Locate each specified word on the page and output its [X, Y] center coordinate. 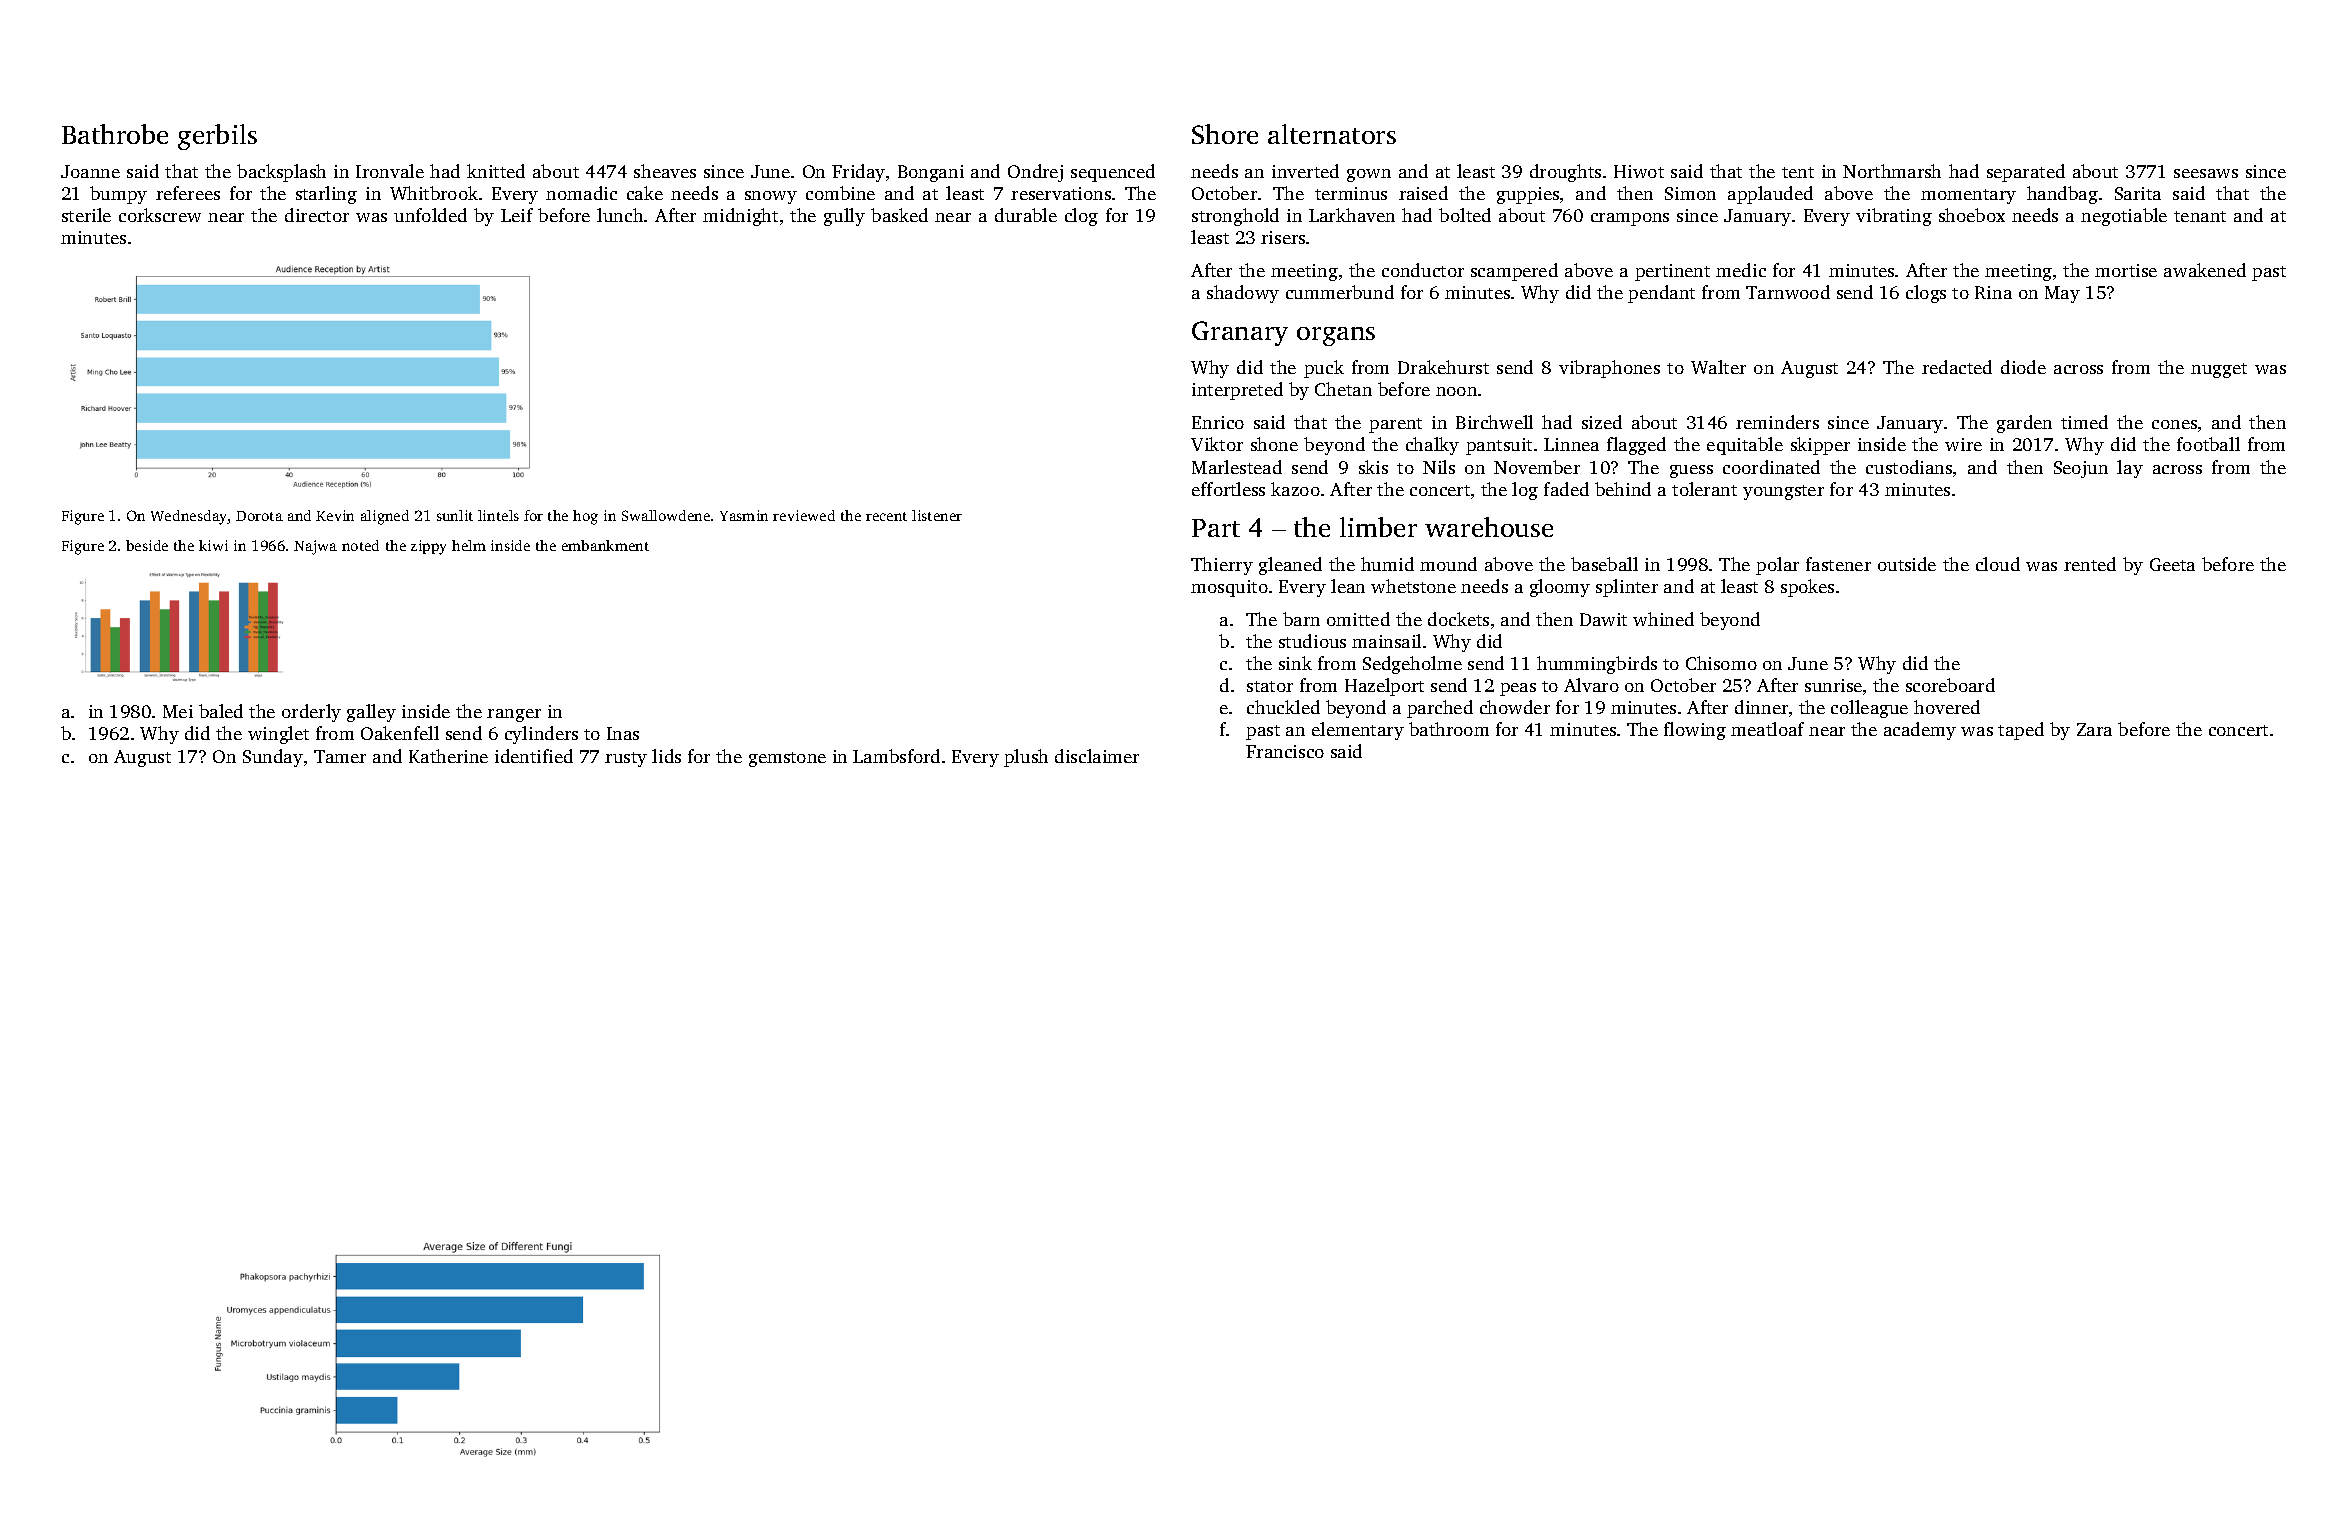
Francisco [1285, 751]
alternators [1332, 134]
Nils [1439, 467]
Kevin [335, 515]
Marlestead [1237, 467]
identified [534, 756]
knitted [496, 171]
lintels [498, 515]
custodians [1909, 467]
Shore [1225, 134]
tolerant [1704, 489]
